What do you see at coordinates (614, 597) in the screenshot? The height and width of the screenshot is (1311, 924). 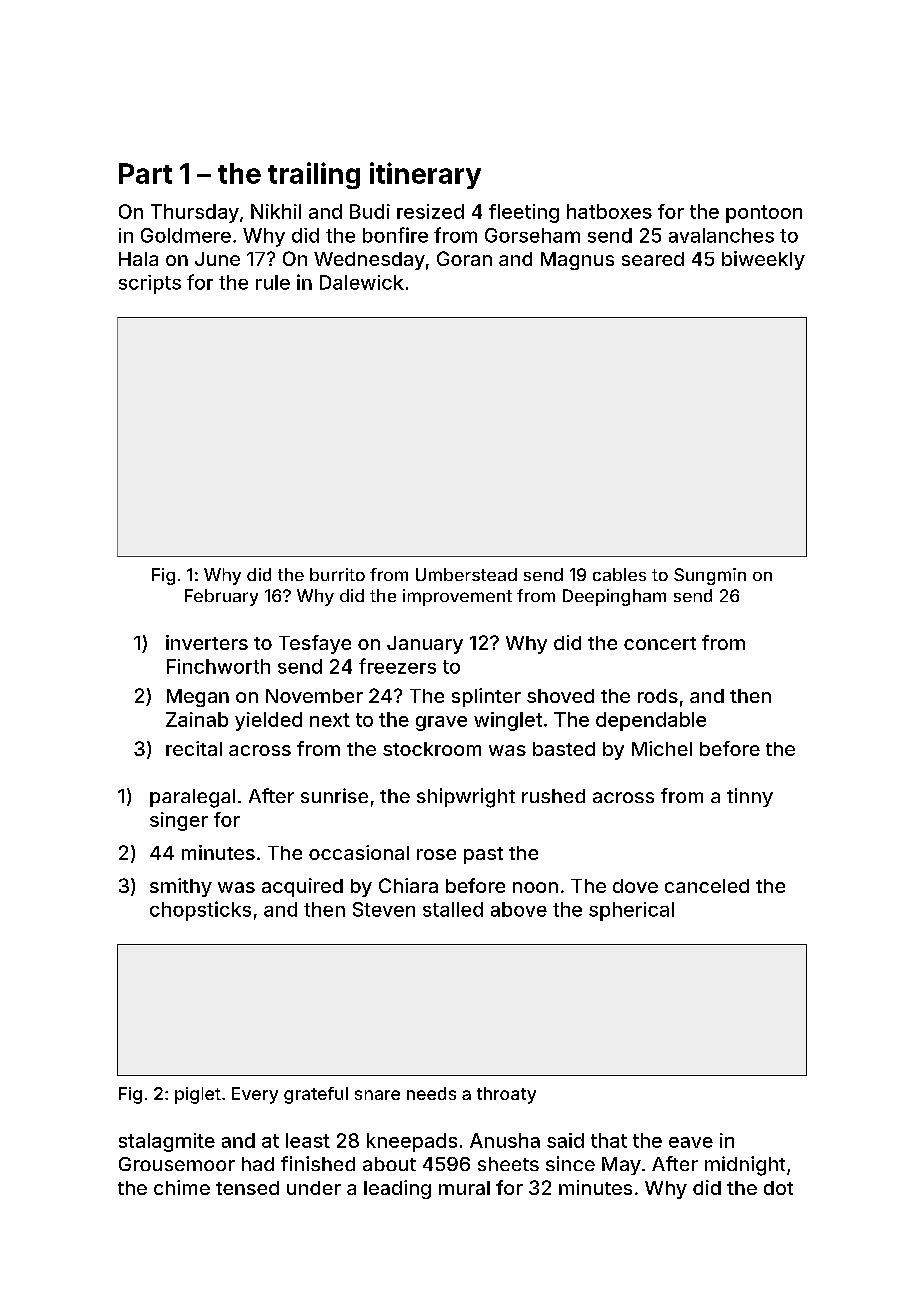 I see `Deepingham` at bounding box center [614, 597].
